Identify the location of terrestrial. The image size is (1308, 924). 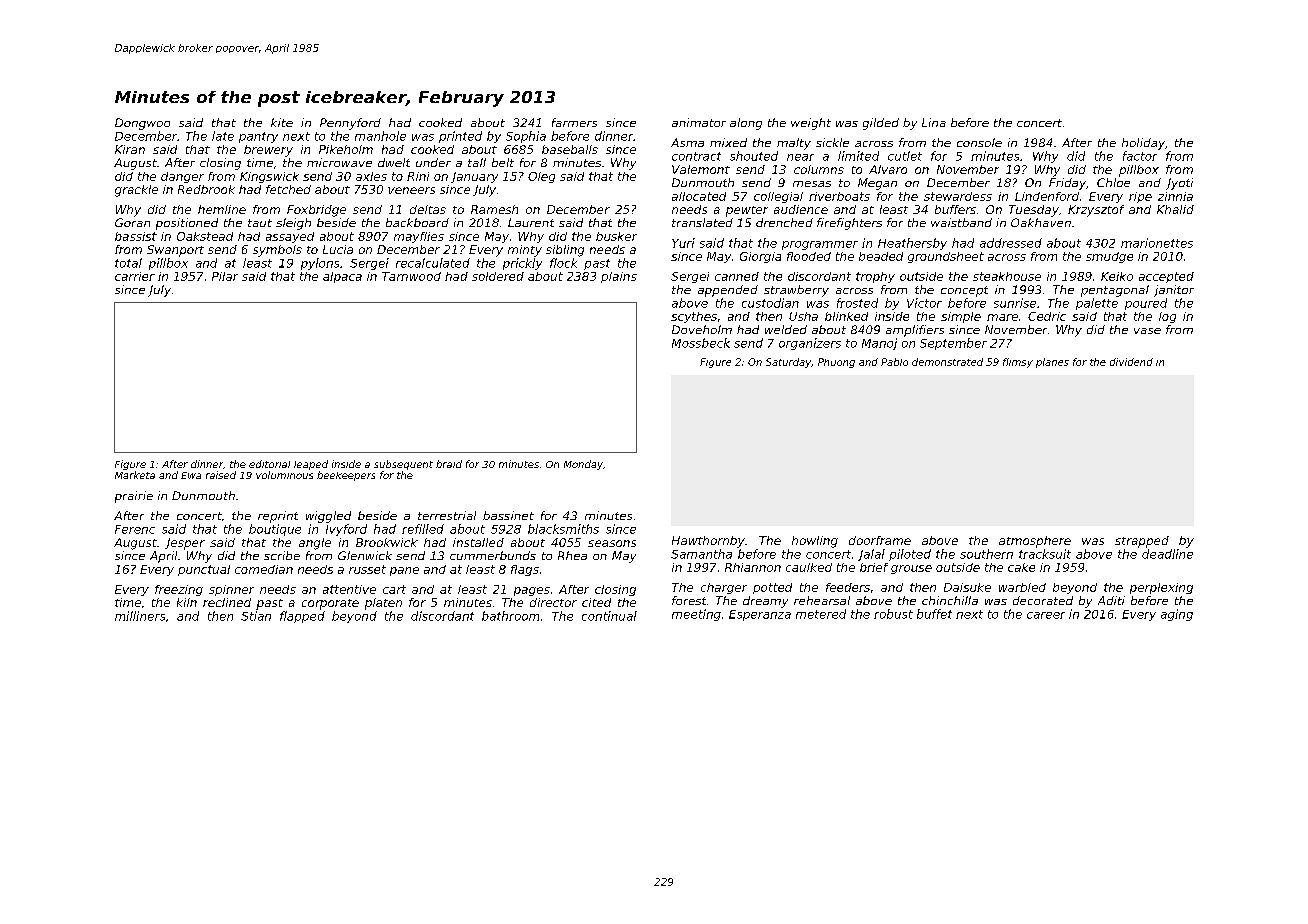
(447, 515).
